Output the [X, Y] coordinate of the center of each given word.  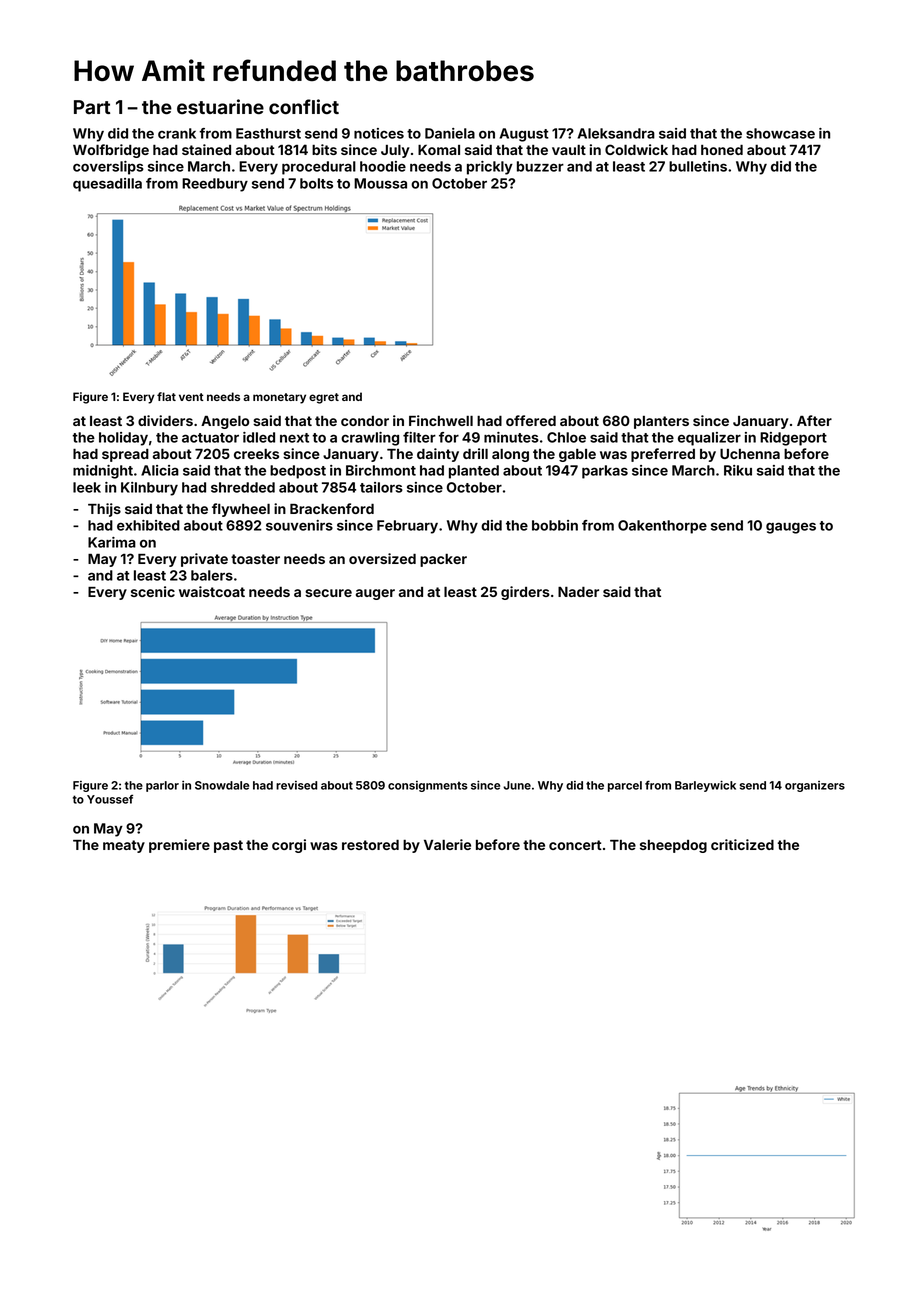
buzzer [540, 166]
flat [166, 396]
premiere [179, 846]
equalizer [709, 439]
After [814, 420]
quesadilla [107, 185]
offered [531, 420]
